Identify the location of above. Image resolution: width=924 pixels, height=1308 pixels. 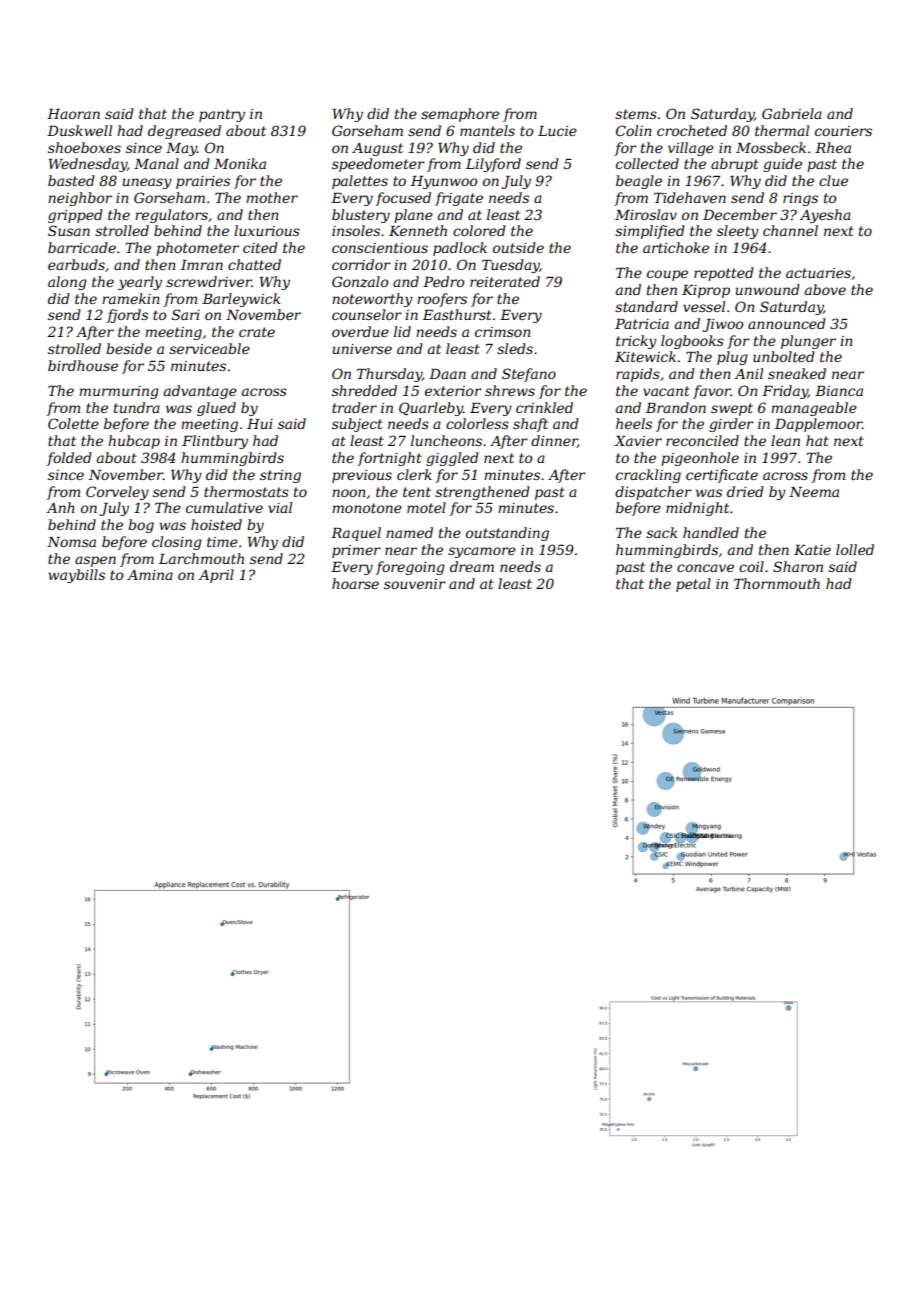
(825, 289).
